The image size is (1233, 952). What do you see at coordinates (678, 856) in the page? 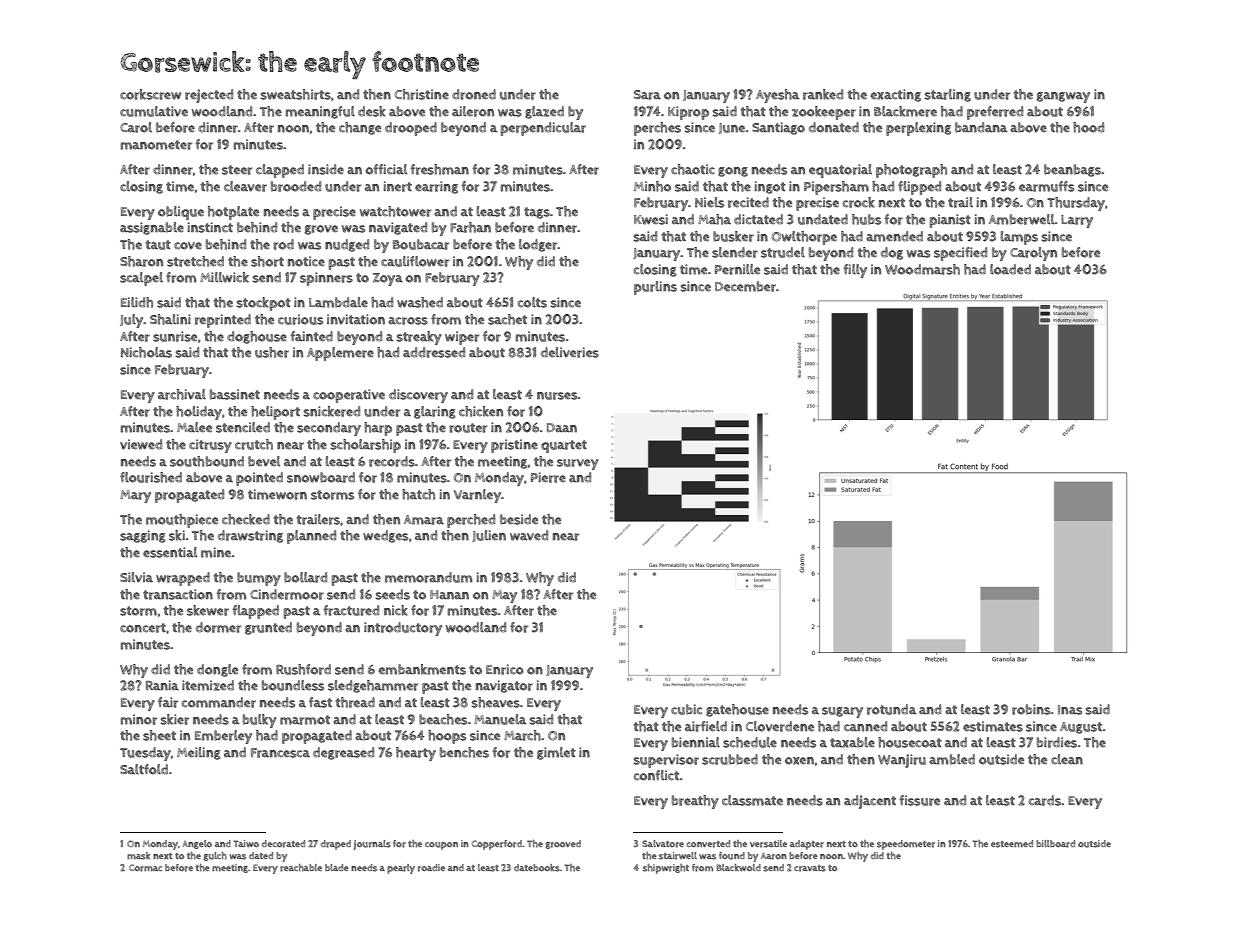
I see `stairwell` at bounding box center [678, 856].
